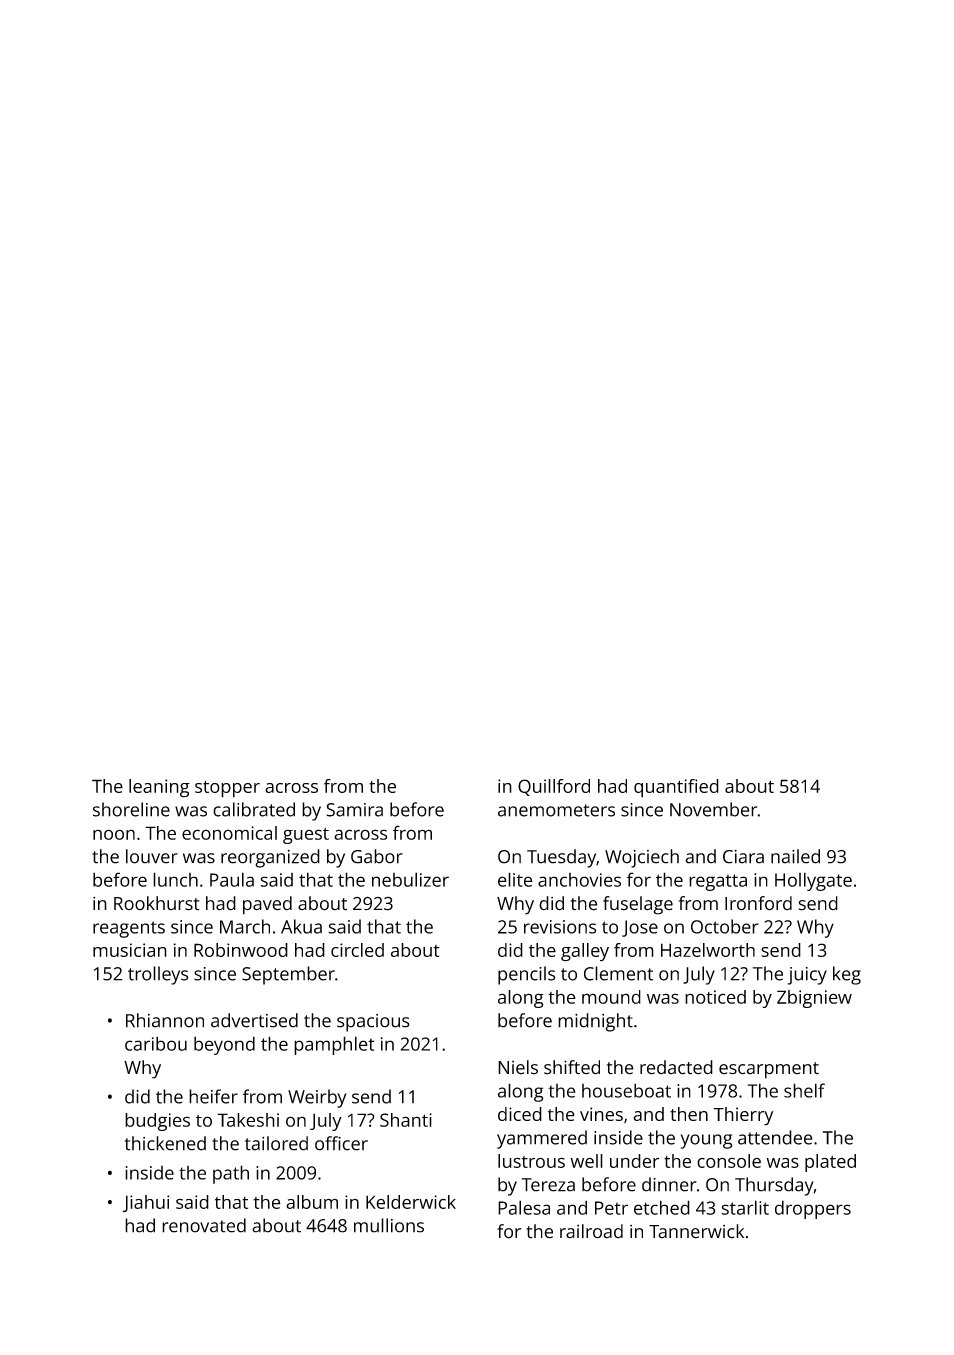 This screenshot has height=1355, width=954. Describe the element at coordinates (769, 1070) in the screenshot. I see `escarpment` at that location.
